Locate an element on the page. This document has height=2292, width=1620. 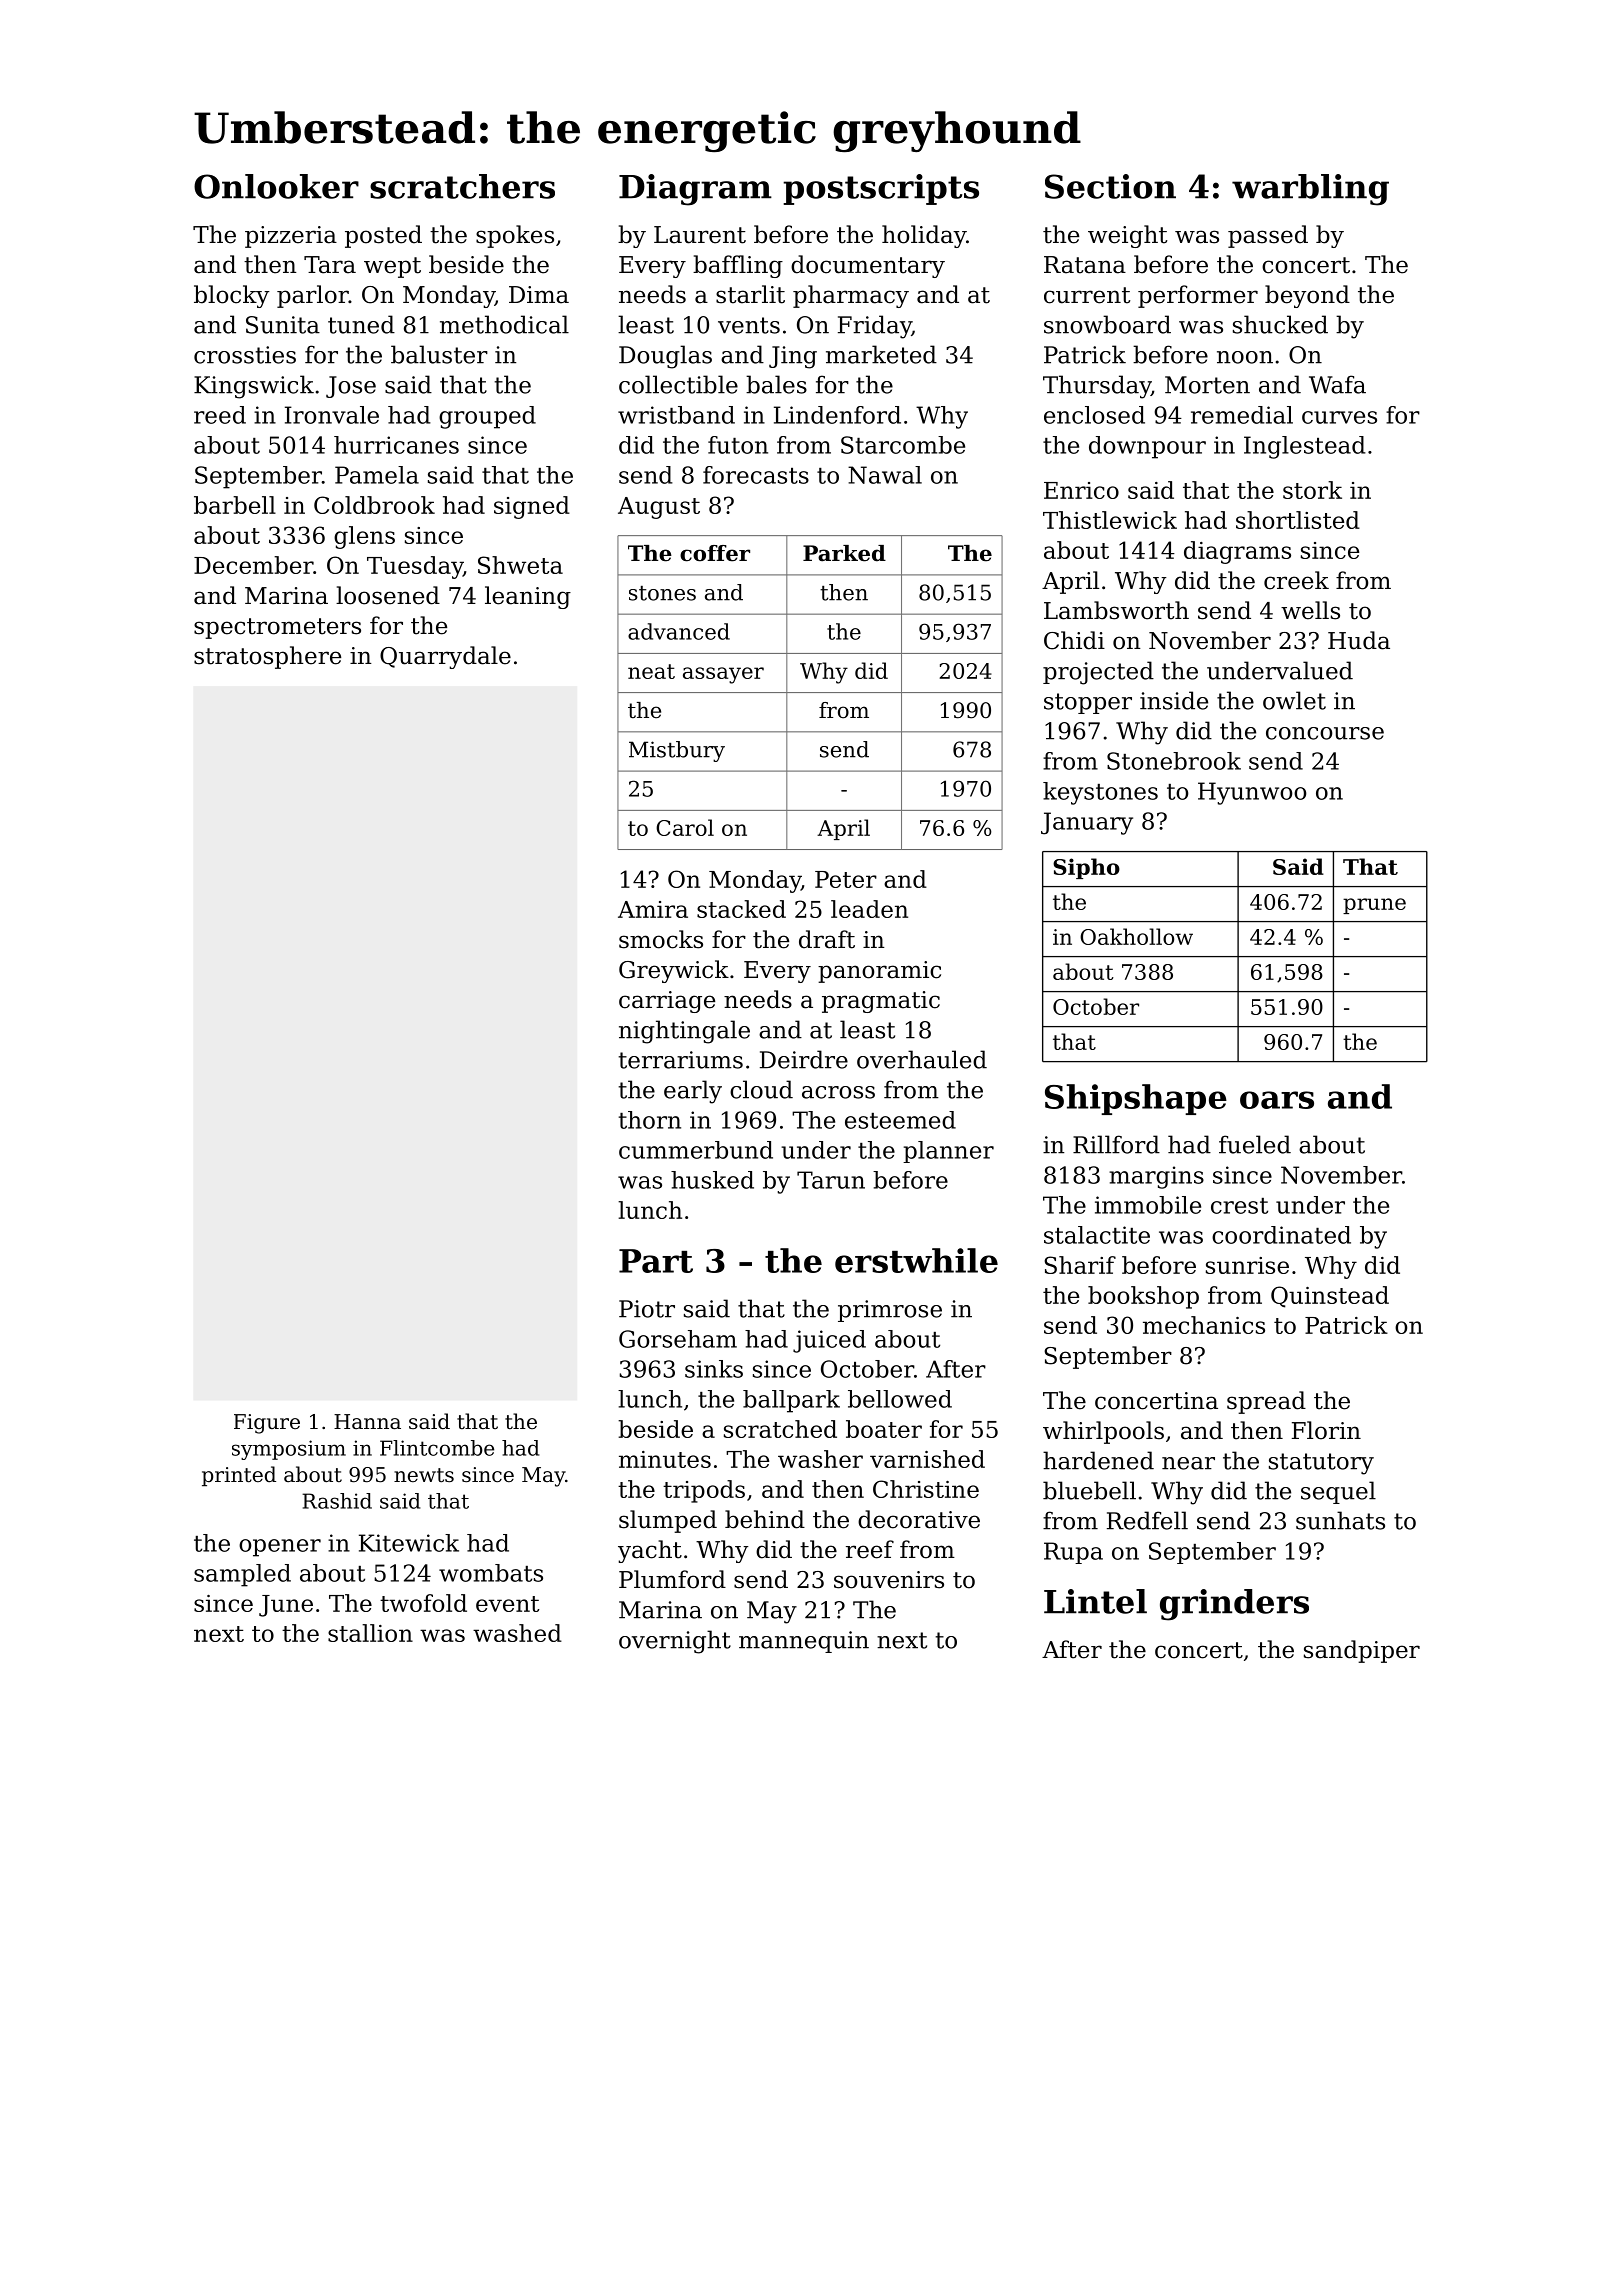
vents is located at coordinates (749, 325).
